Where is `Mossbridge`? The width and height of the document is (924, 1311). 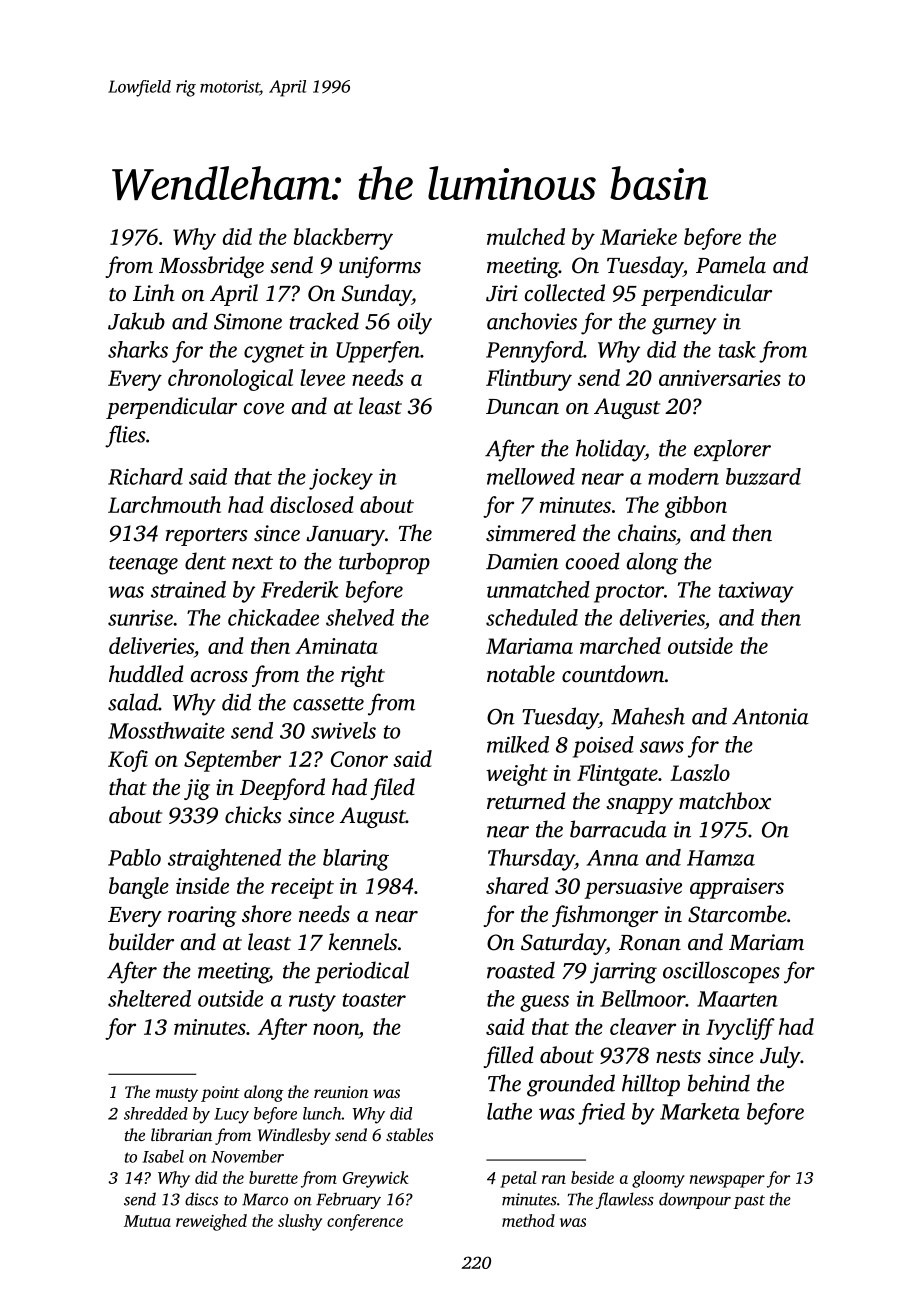 Mossbridge is located at coordinates (211, 267).
